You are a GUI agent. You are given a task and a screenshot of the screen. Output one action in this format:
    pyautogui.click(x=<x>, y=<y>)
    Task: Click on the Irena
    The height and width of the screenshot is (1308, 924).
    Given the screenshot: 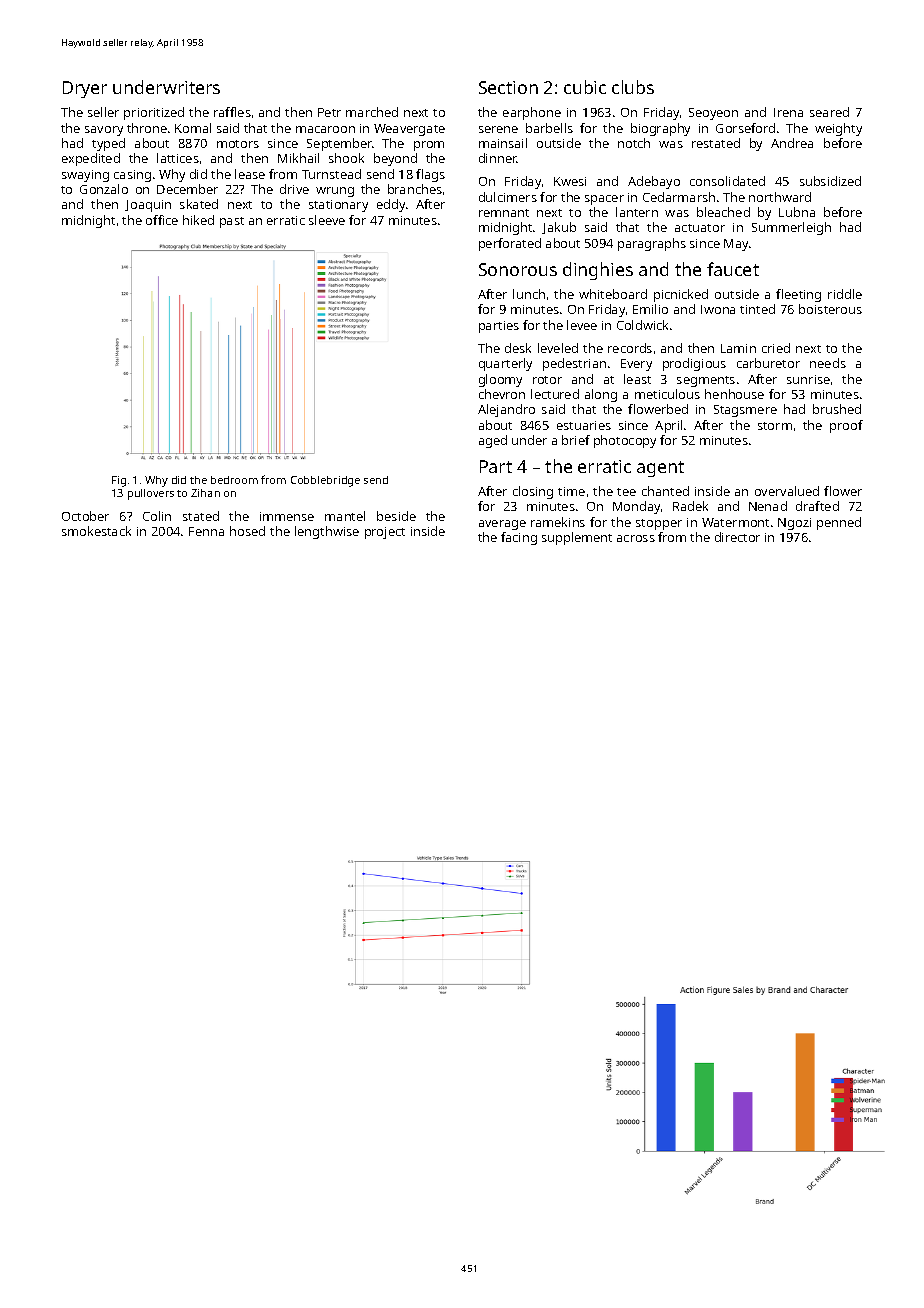 What is the action you would take?
    pyautogui.click(x=788, y=112)
